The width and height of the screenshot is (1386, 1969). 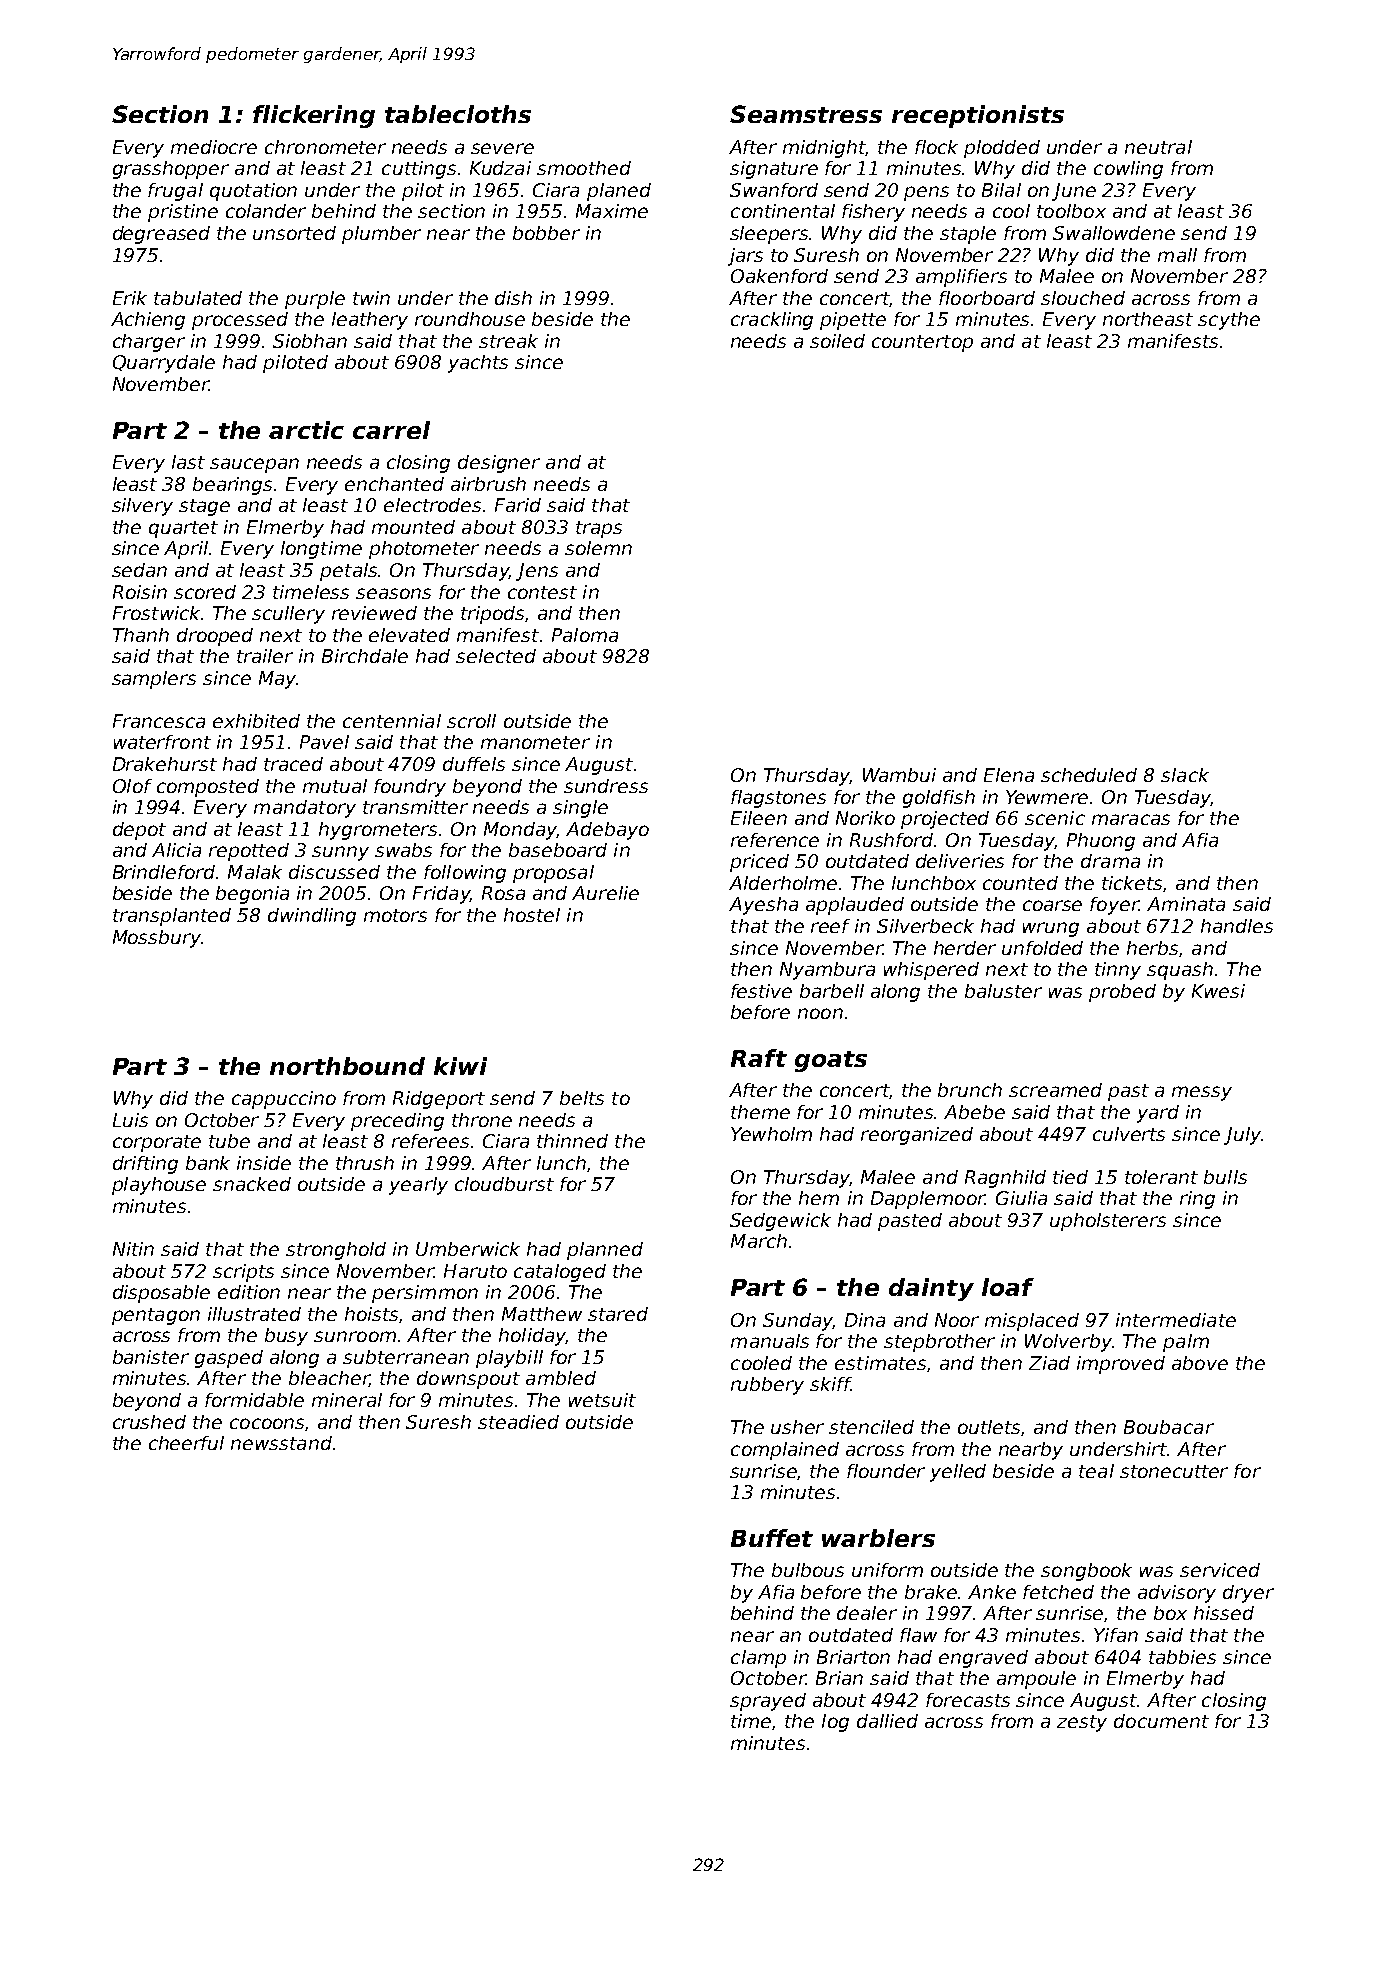 What do you see at coordinates (772, 321) in the screenshot?
I see `crackling` at bounding box center [772, 321].
